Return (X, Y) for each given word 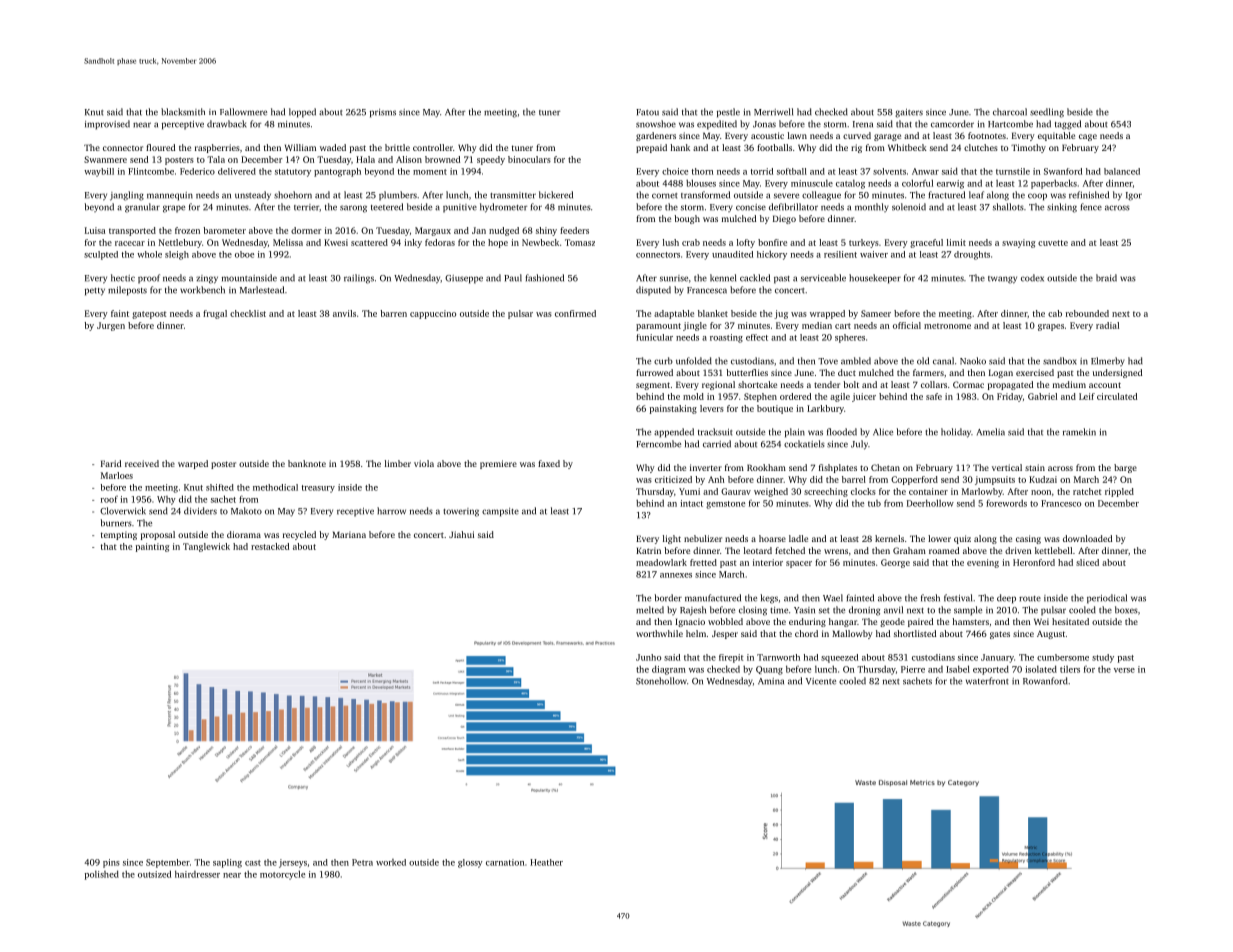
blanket (713, 313)
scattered (369, 242)
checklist (248, 313)
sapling (227, 863)
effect (757, 337)
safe (934, 396)
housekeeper (875, 279)
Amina (771, 681)
